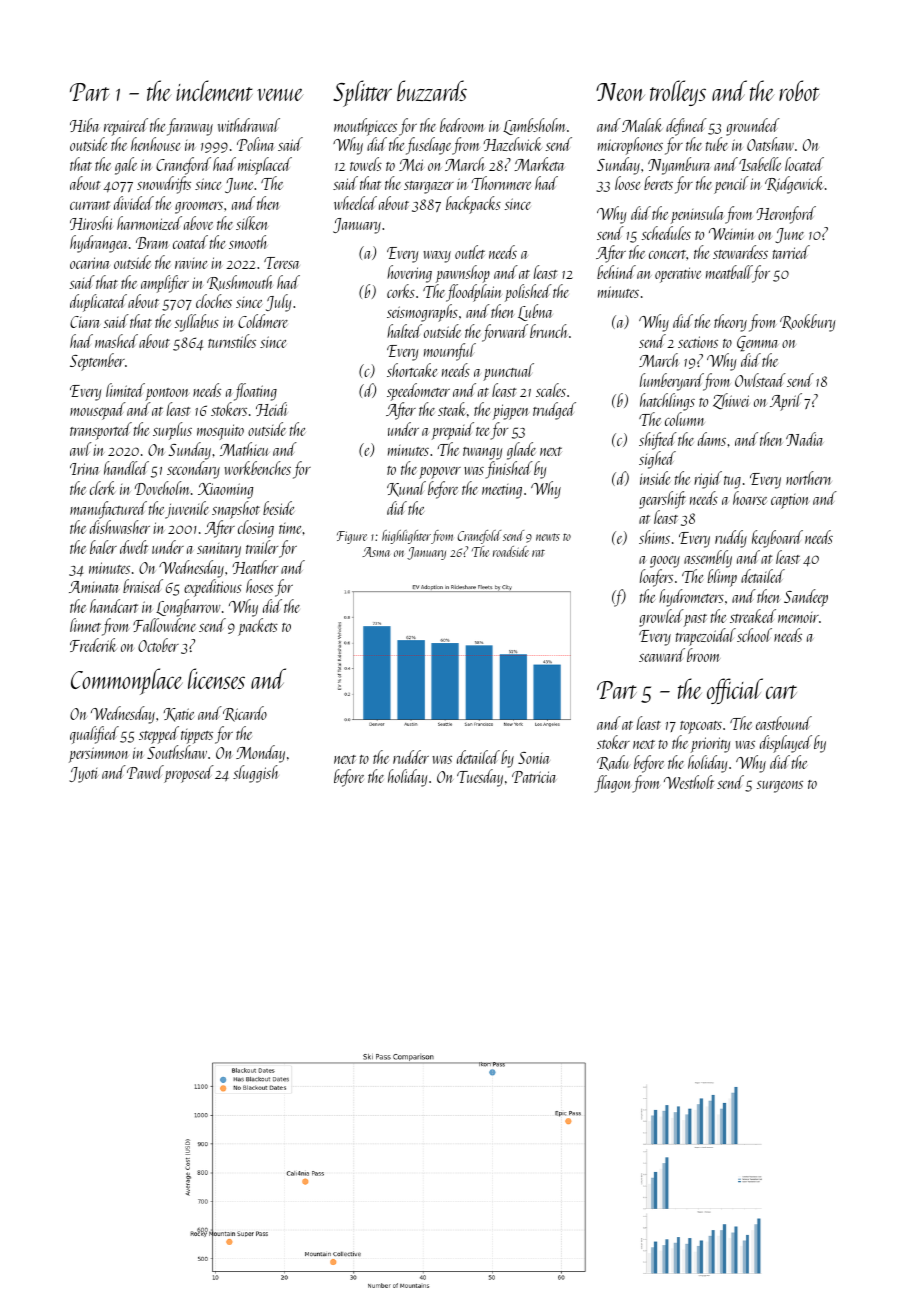  Describe the element at coordinates (805, 439) in the screenshot. I see `Nadia` at that location.
